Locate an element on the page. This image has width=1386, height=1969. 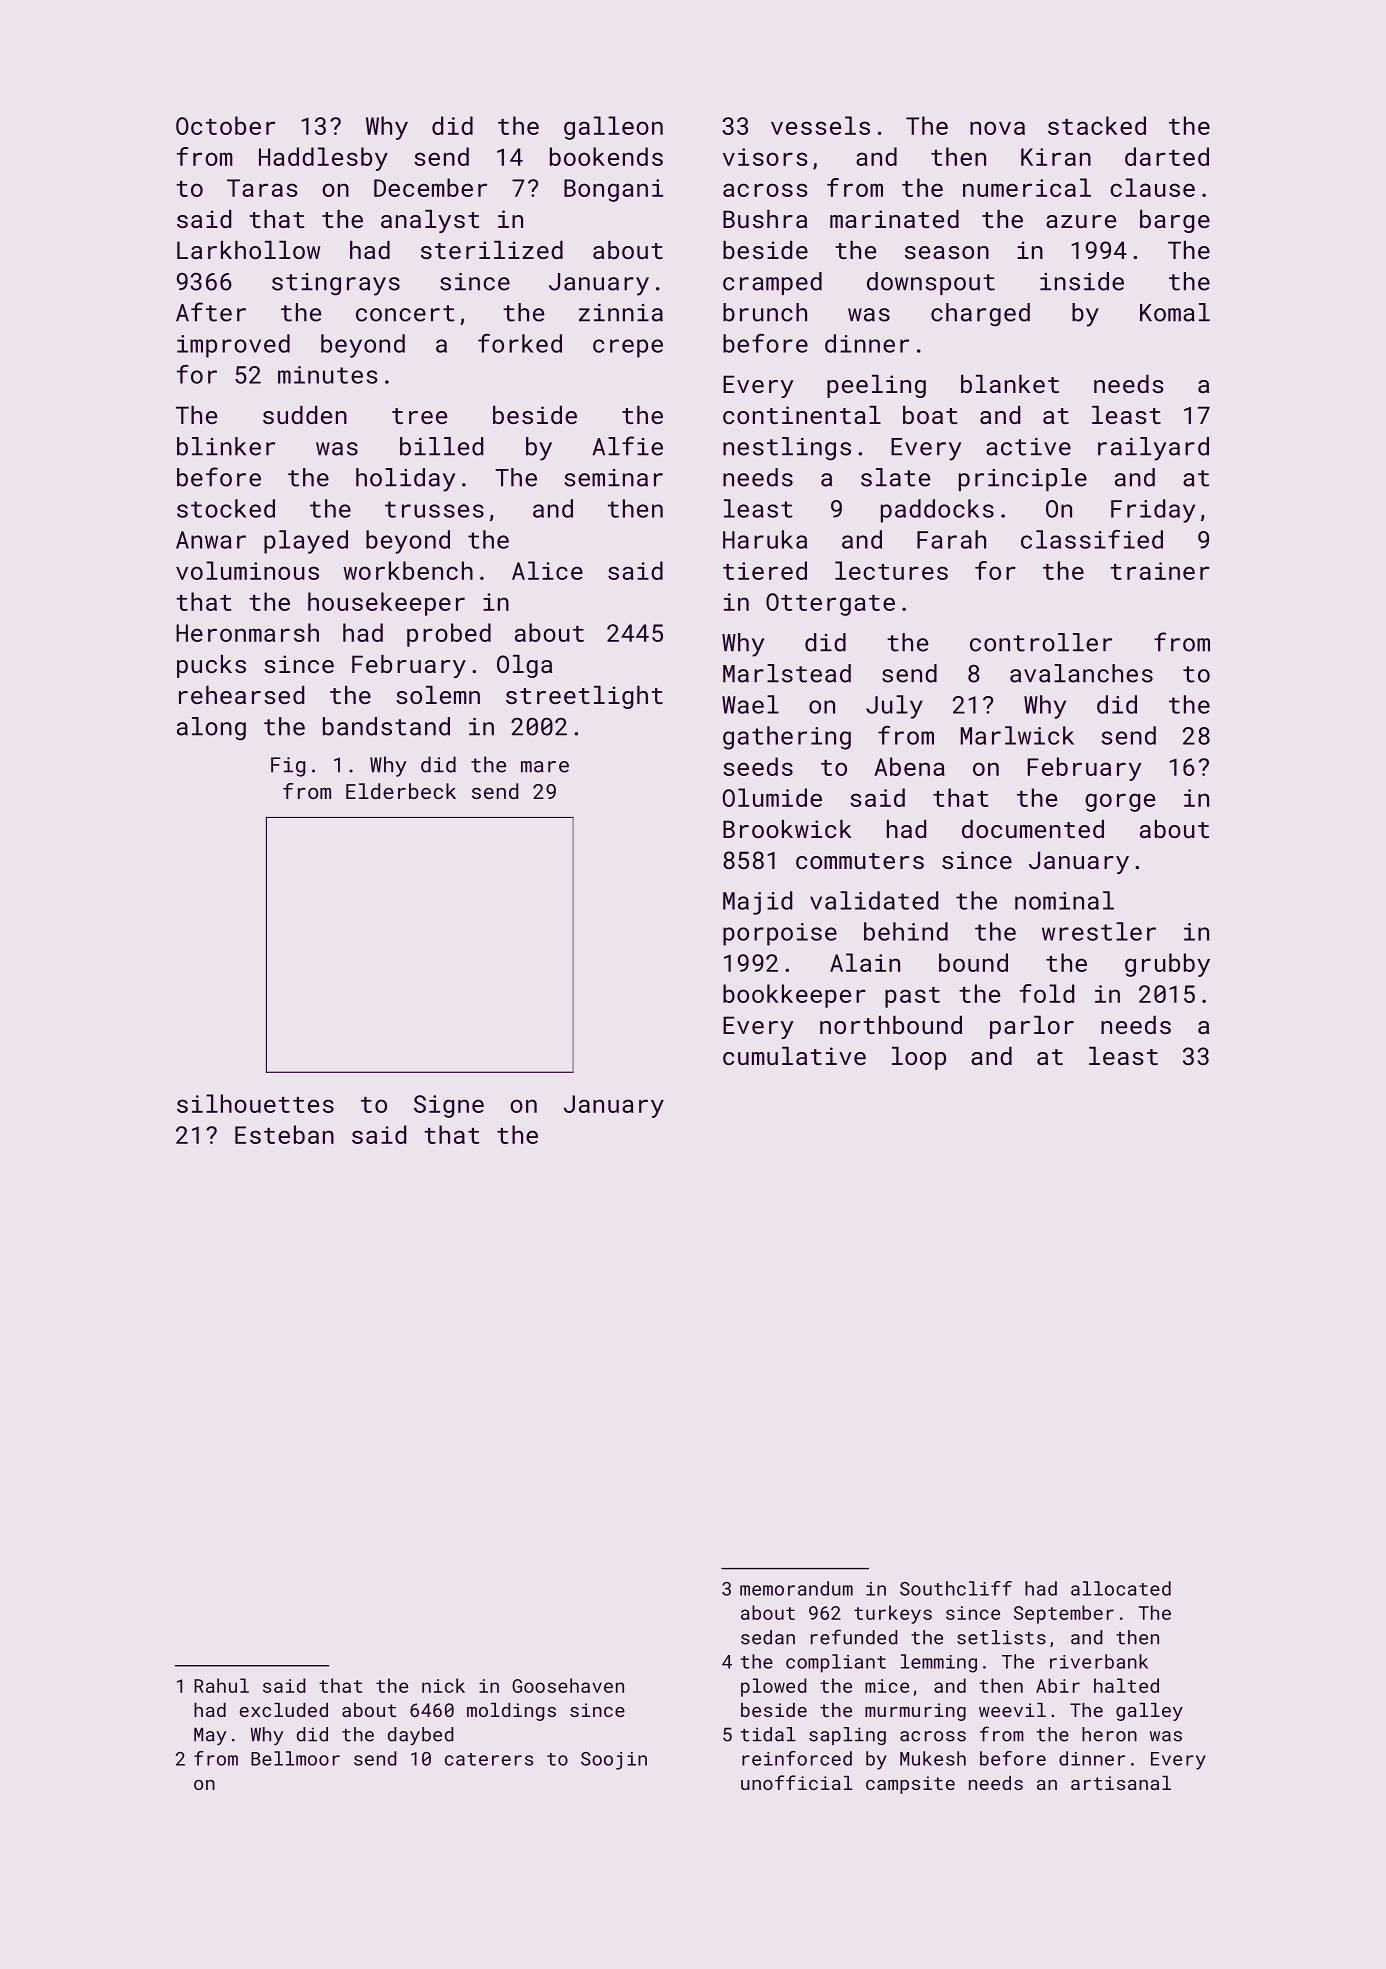
December is located at coordinates (430, 187).
